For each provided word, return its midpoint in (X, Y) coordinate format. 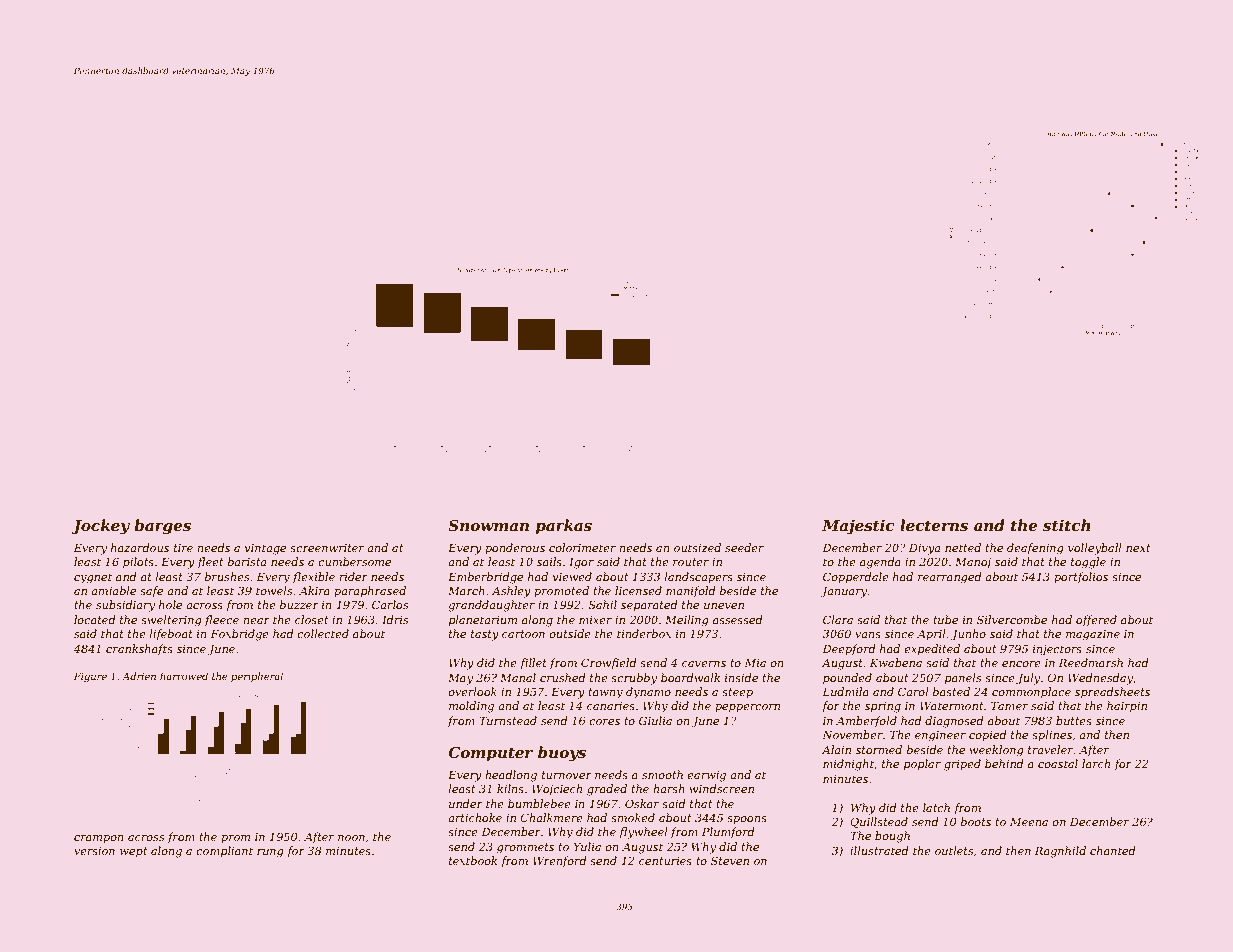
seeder (744, 547)
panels (963, 679)
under (466, 803)
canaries (611, 706)
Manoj (973, 563)
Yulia (587, 846)
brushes (227, 576)
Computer (490, 754)
